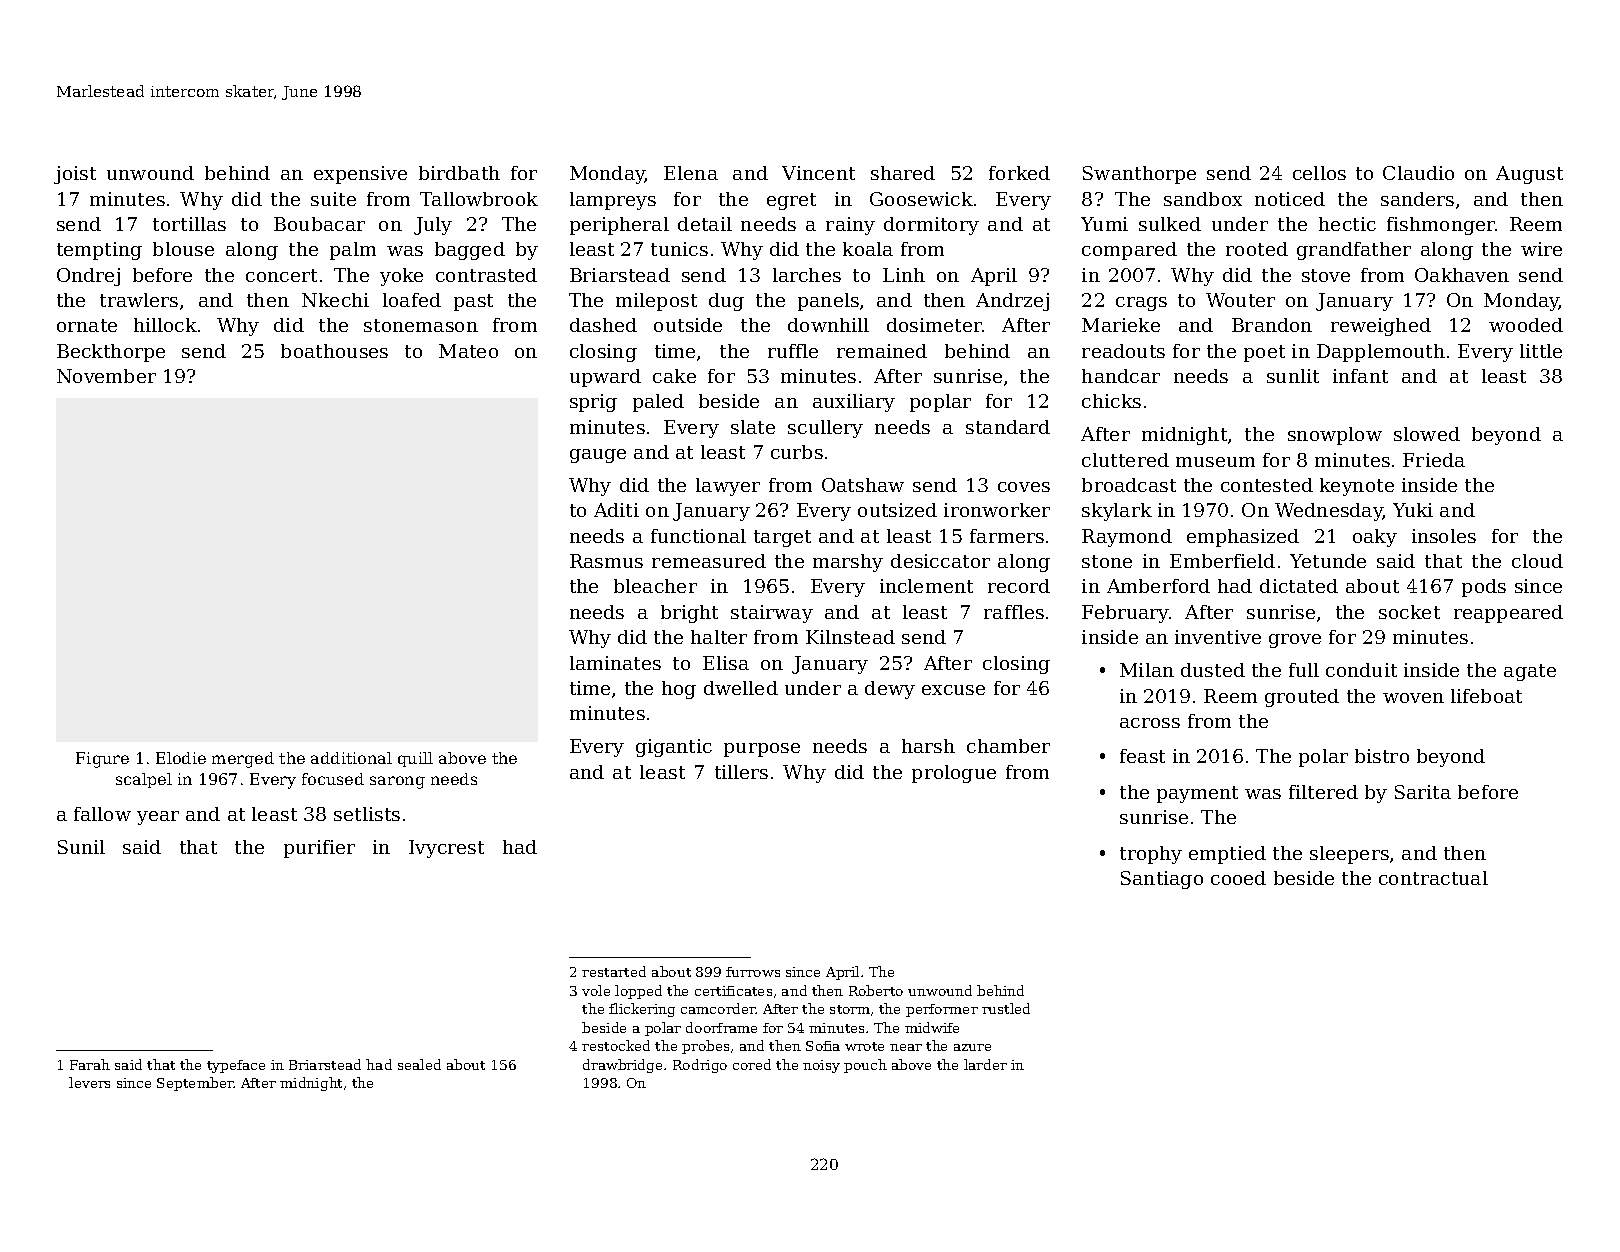 This document has height=1252, width=1620. I want to click on Elena, so click(691, 173).
